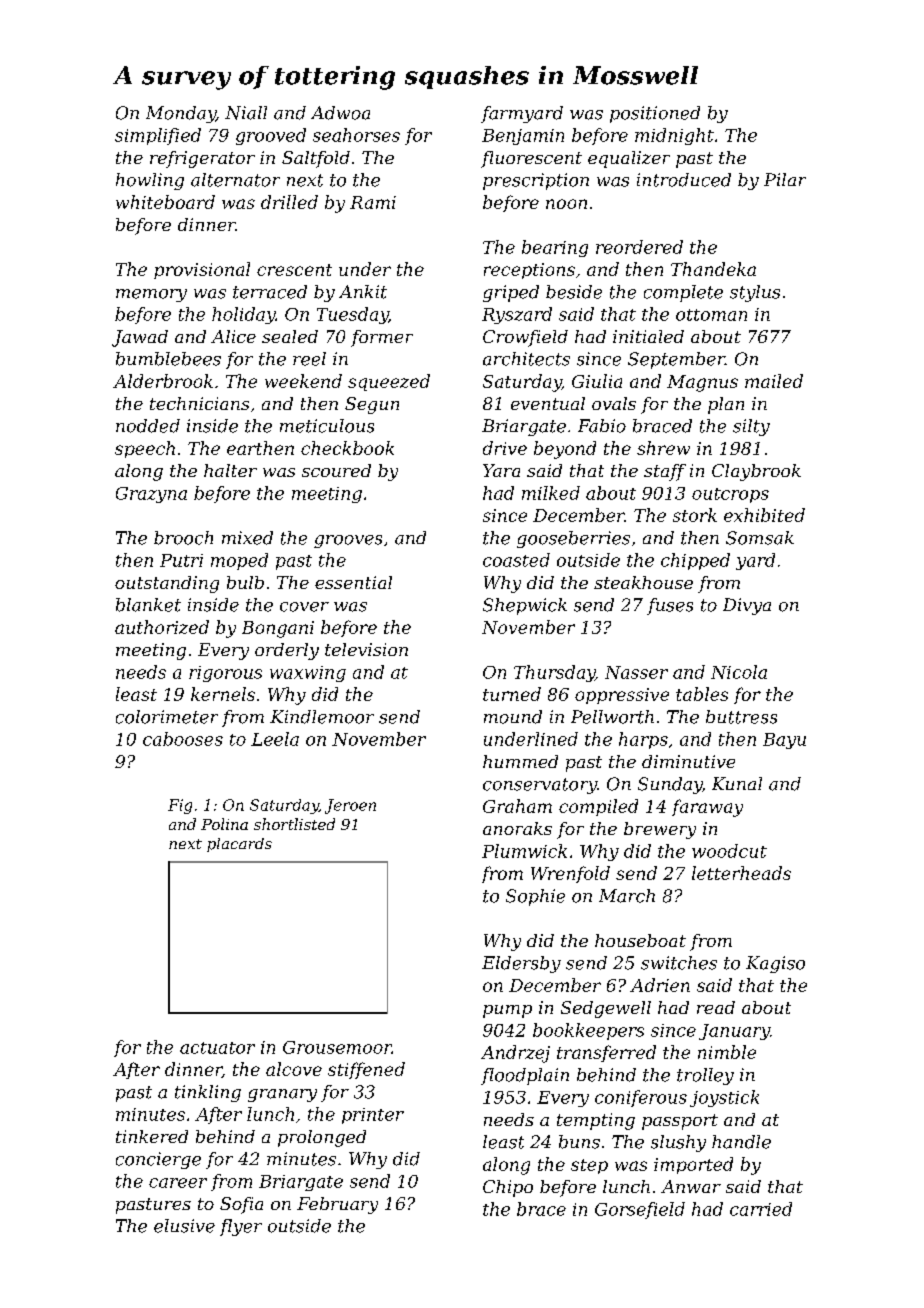 This screenshot has width=924, height=1308. What do you see at coordinates (373, 1116) in the screenshot?
I see `printer` at bounding box center [373, 1116].
